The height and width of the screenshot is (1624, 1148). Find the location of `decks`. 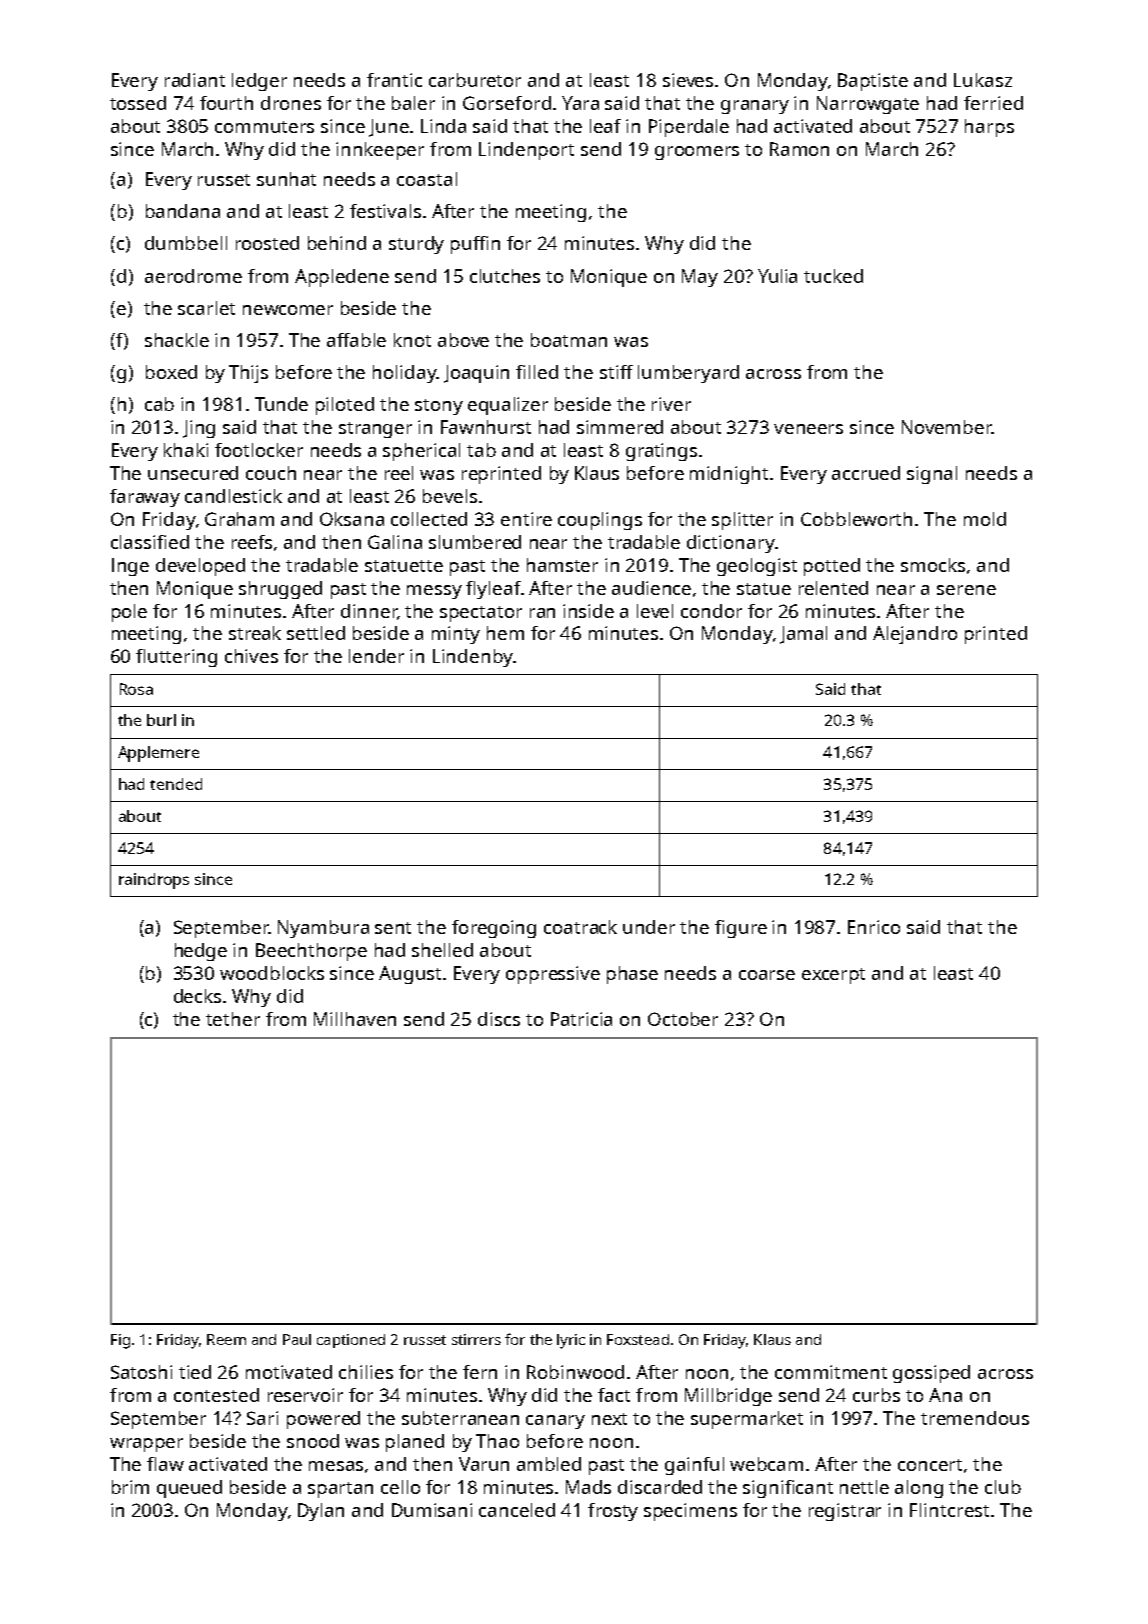

decks is located at coordinates (197, 996).
